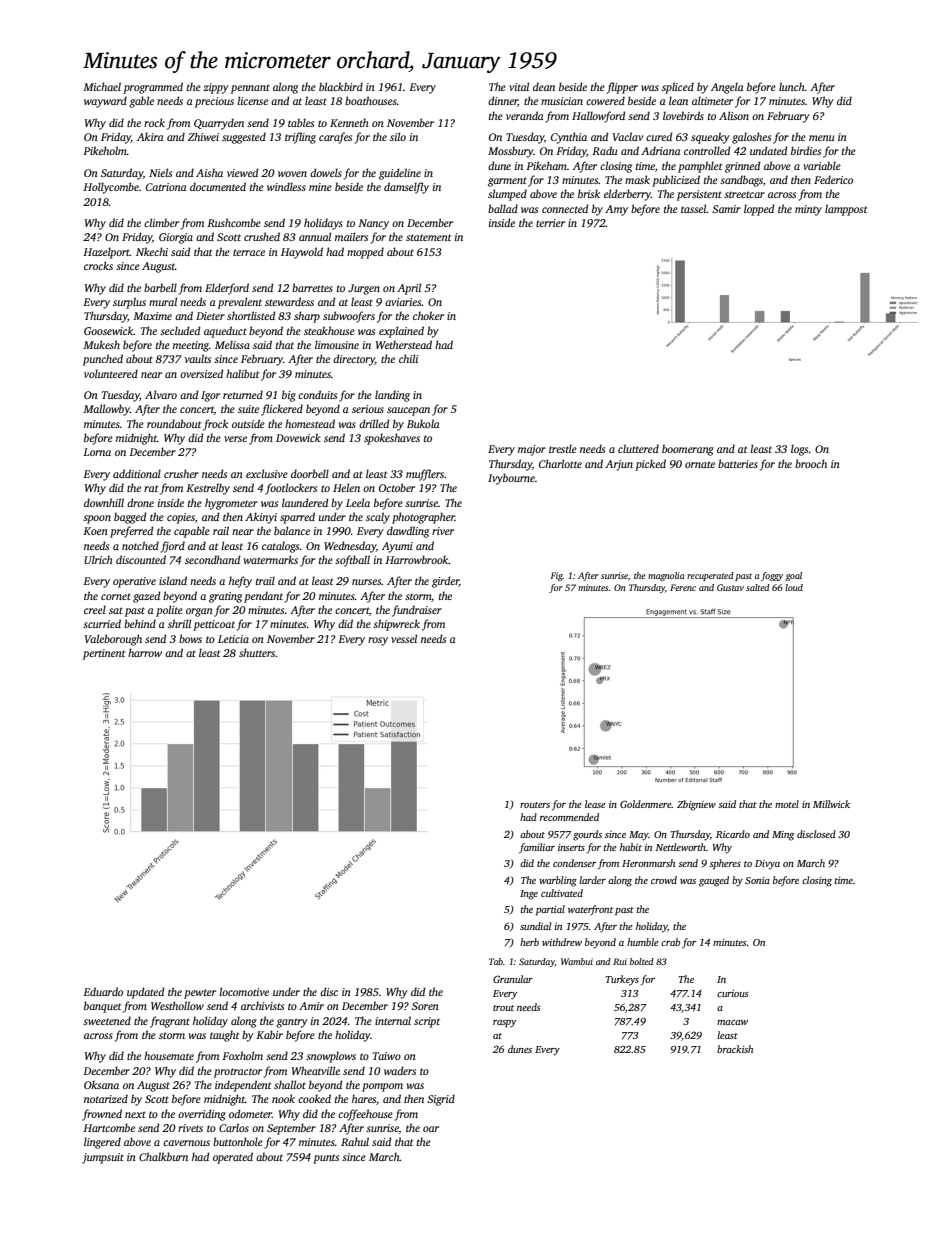 The image size is (952, 1233). What do you see at coordinates (227, 289) in the page?
I see `Elderford` at bounding box center [227, 289].
